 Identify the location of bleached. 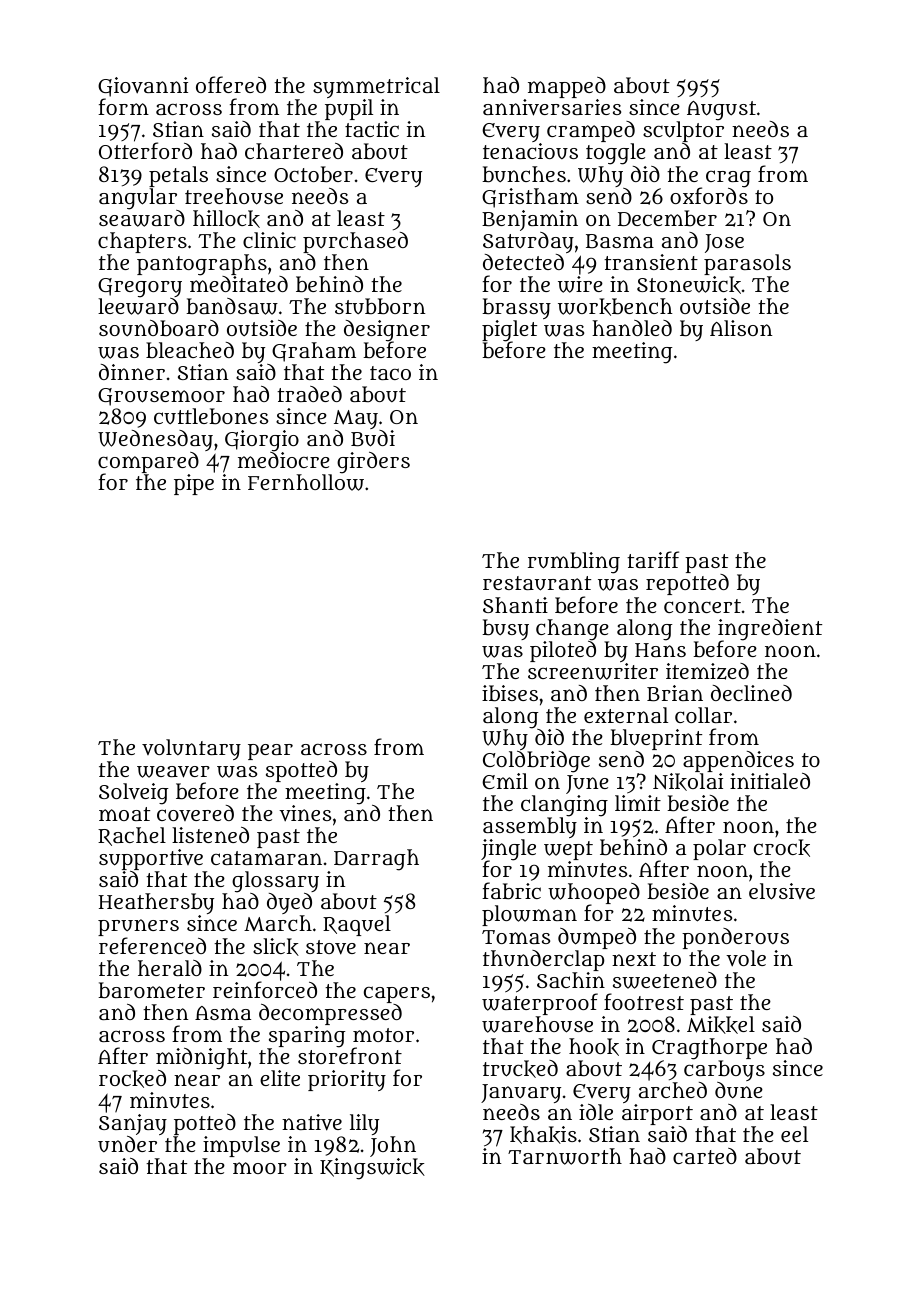
(190, 350).
